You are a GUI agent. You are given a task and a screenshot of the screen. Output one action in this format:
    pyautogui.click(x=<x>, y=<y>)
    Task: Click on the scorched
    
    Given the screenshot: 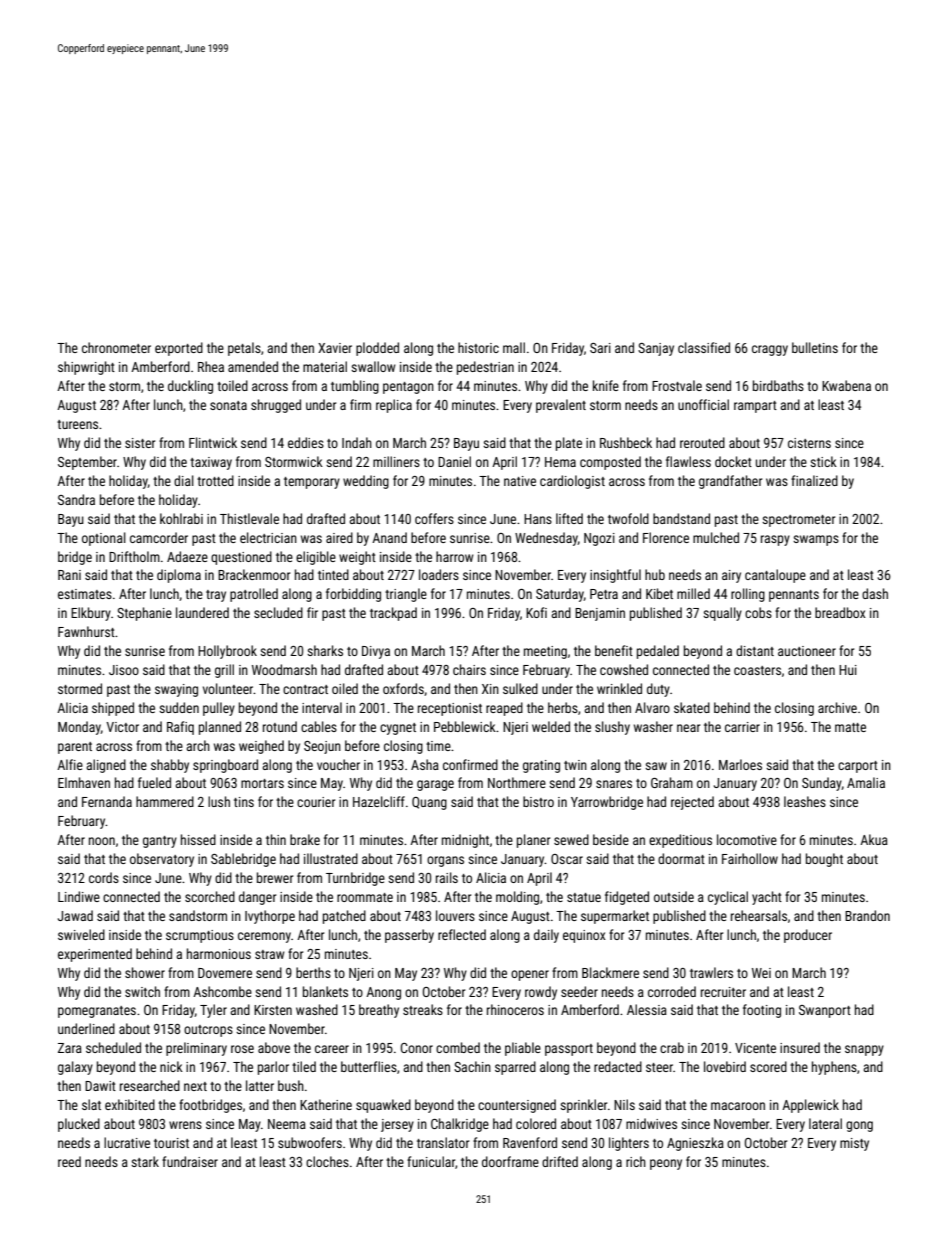 What is the action you would take?
    pyautogui.click(x=210, y=896)
